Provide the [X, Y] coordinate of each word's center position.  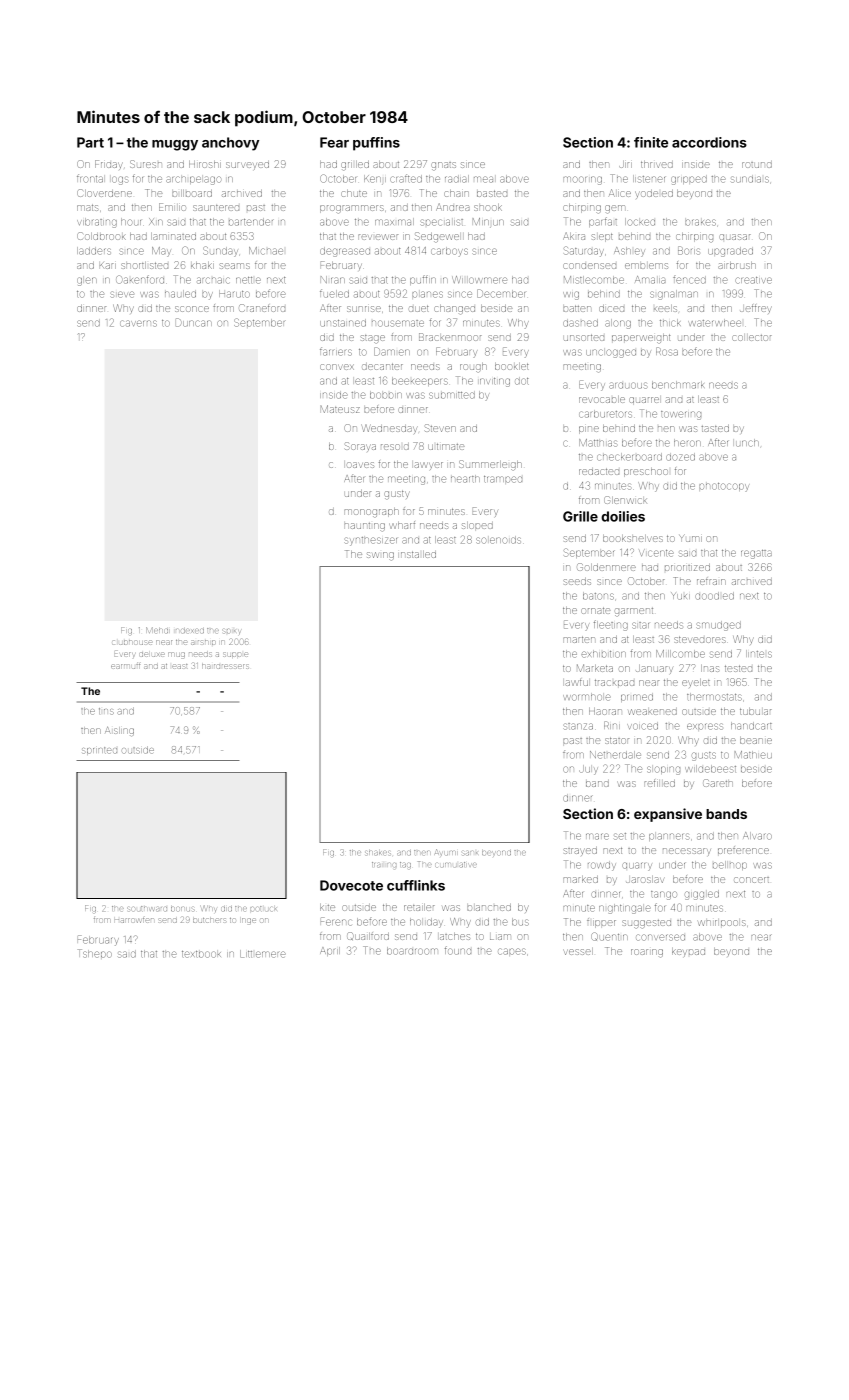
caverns [138, 323]
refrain [711, 582]
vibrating [97, 223]
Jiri [625, 164]
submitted [452, 395]
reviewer [378, 237]
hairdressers [225, 666]
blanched [489, 907]
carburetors [605, 414]
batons [598, 596]
